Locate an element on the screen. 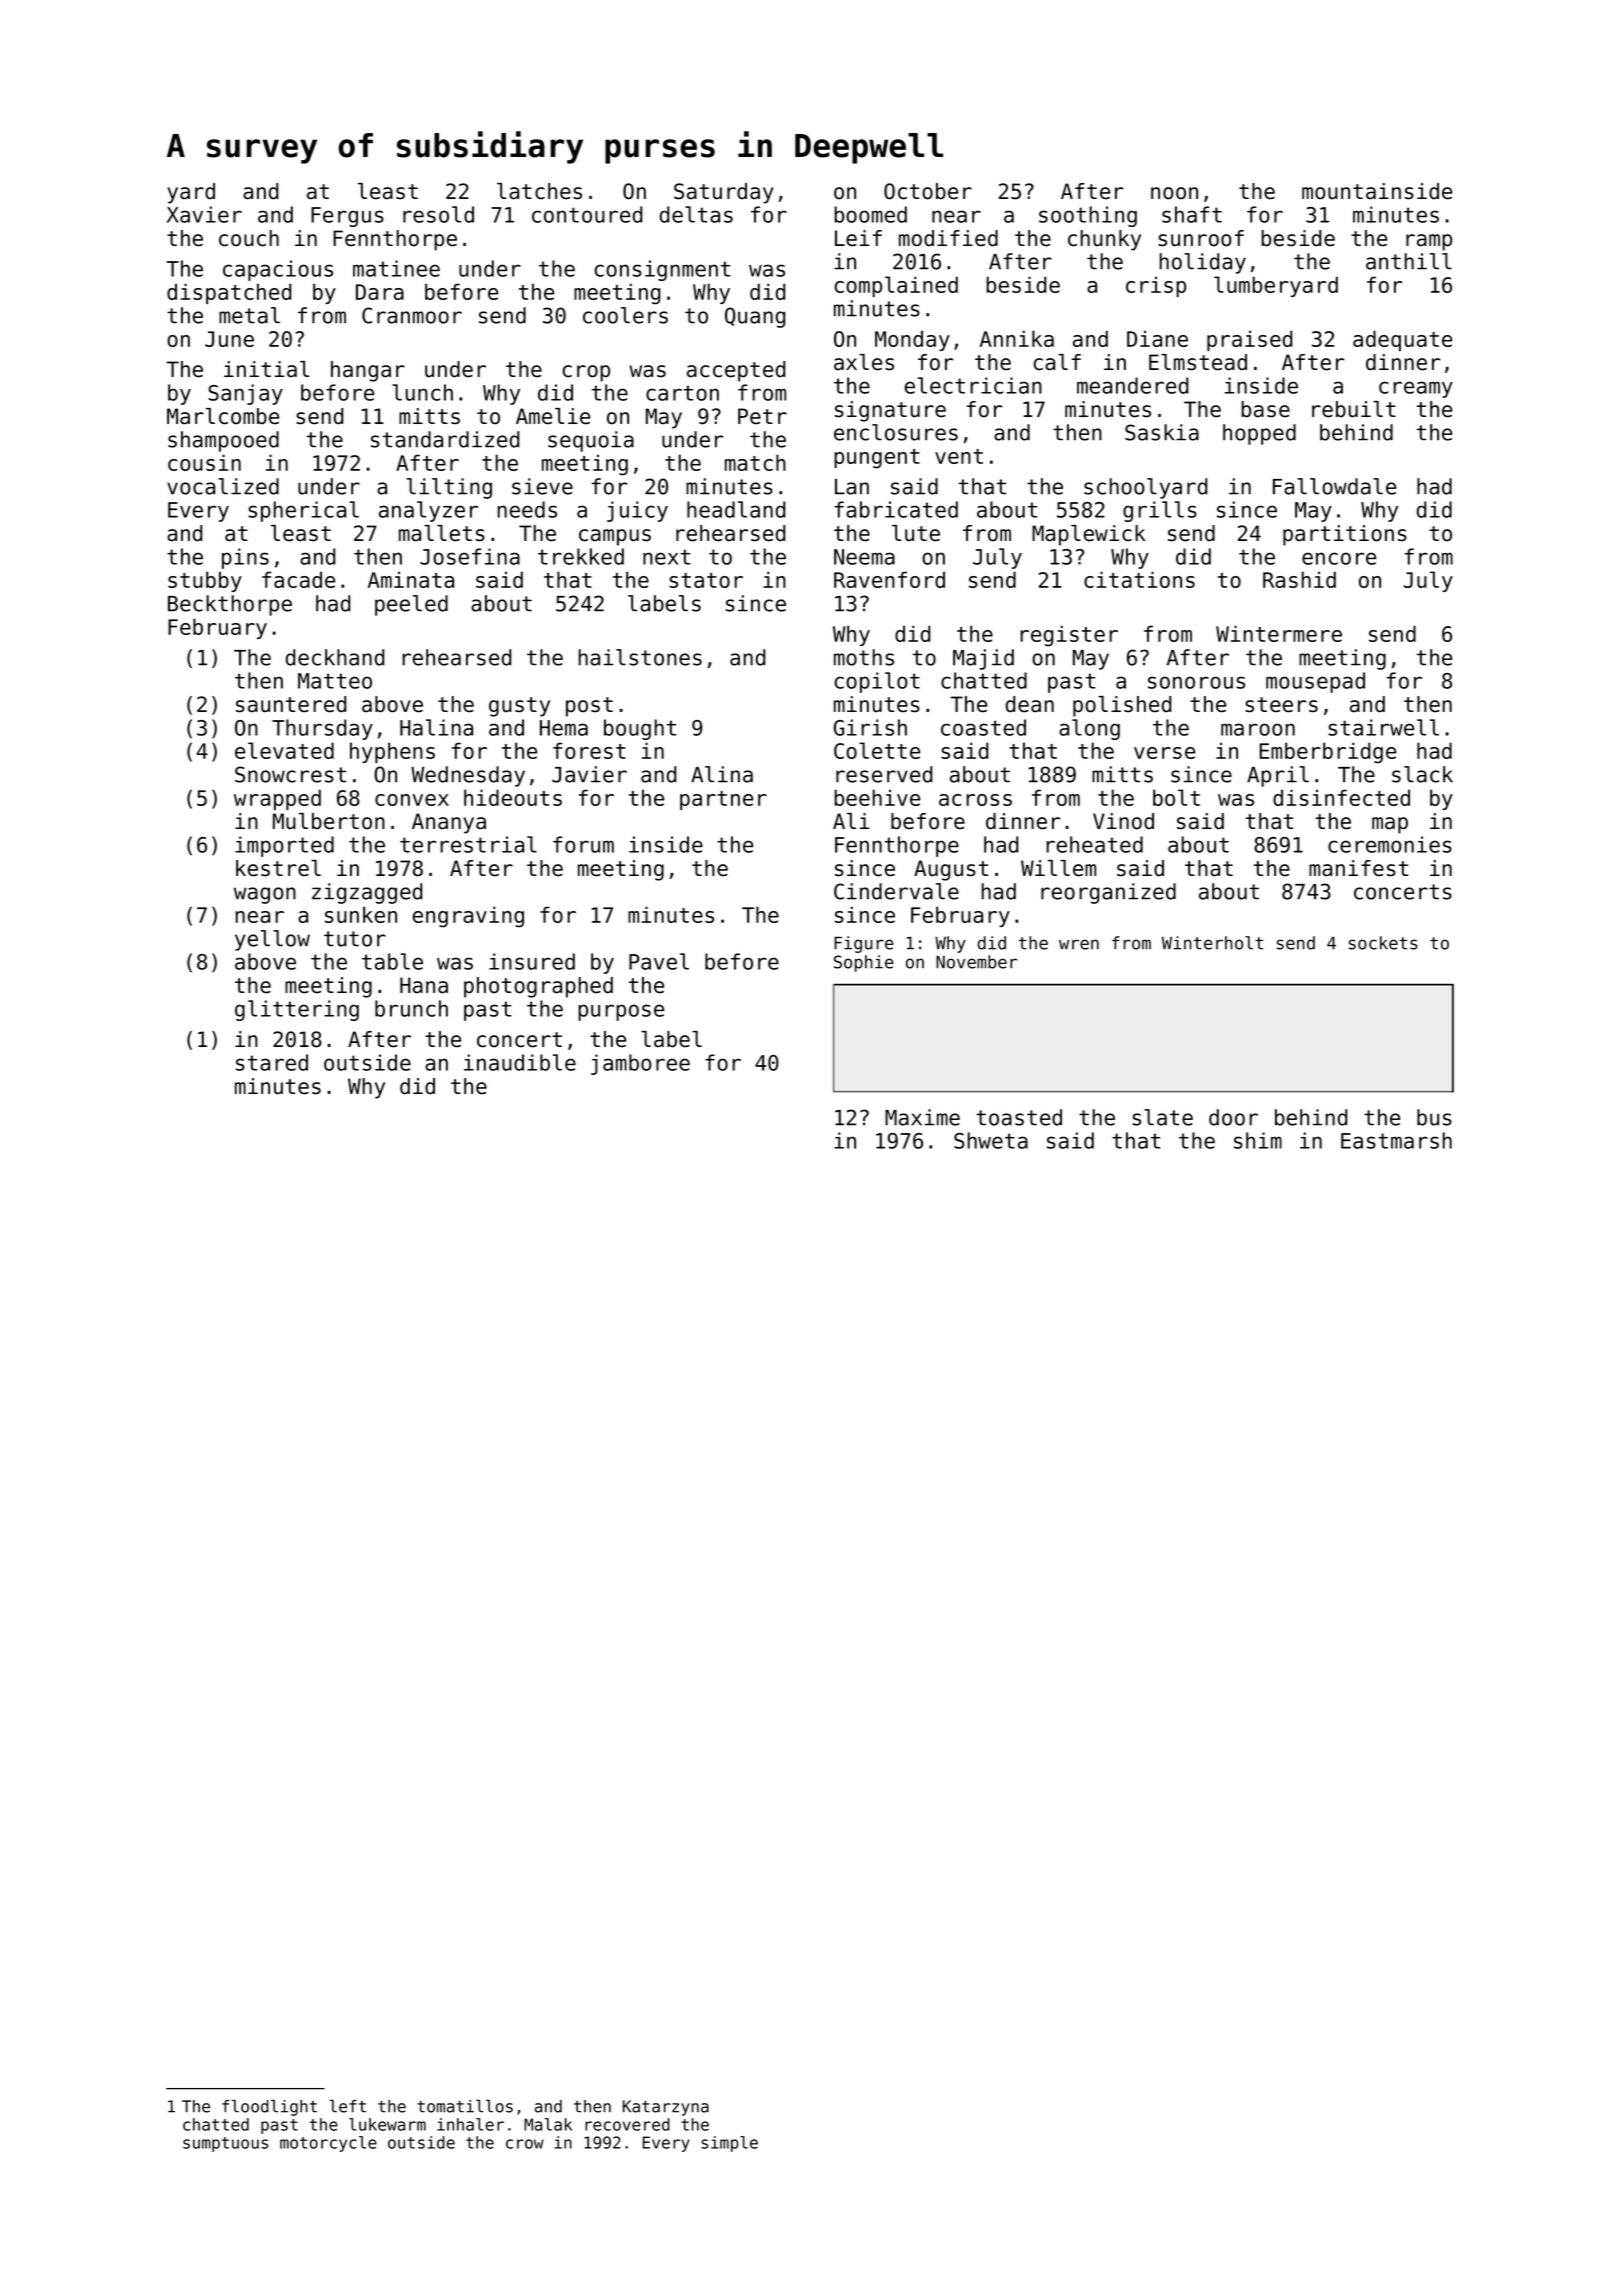  Winterholt is located at coordinates (1212, 943).
